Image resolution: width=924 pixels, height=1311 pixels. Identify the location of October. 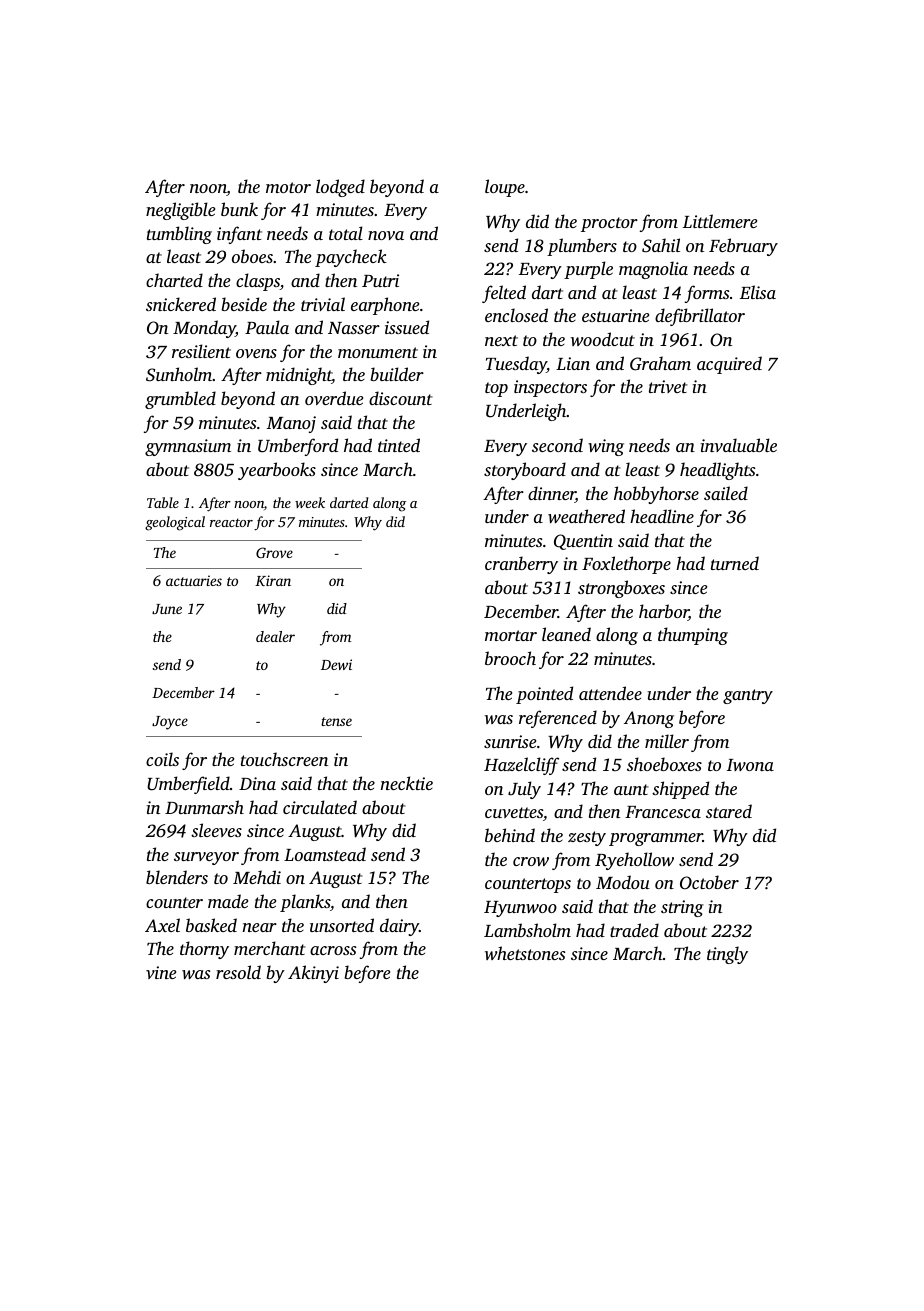
(709, 882).
